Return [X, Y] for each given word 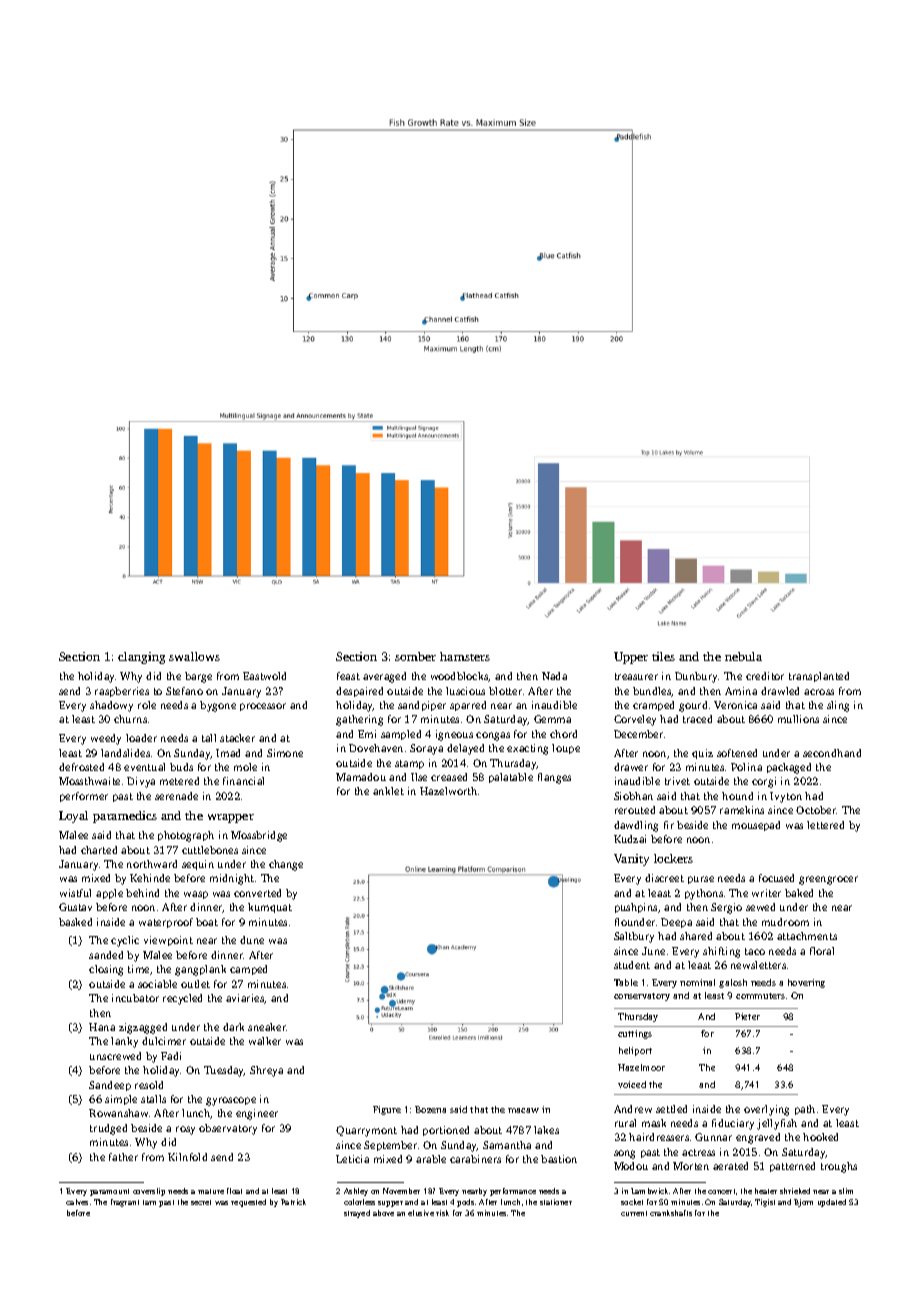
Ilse [419, 777]
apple [109, 894]
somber [415, 656]
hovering [806, 983]
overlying [766, 1110]
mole [245, 767]
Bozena [430, 1109]
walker [265, 1041]
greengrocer [828, 880]
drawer [631, 767]
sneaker [267, 1027]
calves [77, 1202]
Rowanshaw [118, 1113]
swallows [194, 656]
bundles [652, 692]
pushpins [636, 908]
